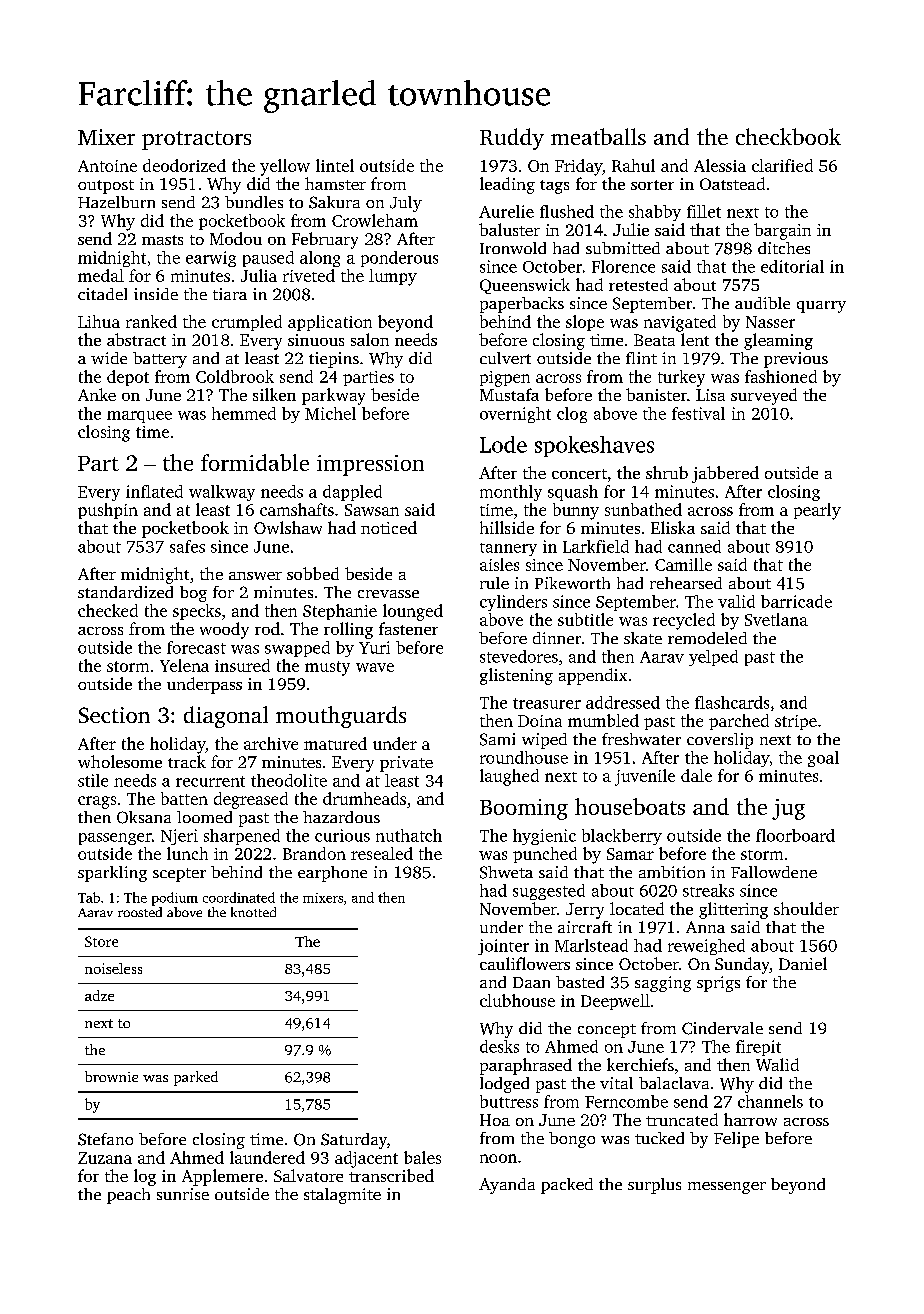 This image has width=924, height=1314. Describe the element at coordinates (139, 417) in the image. I see `marquee` at that location.
